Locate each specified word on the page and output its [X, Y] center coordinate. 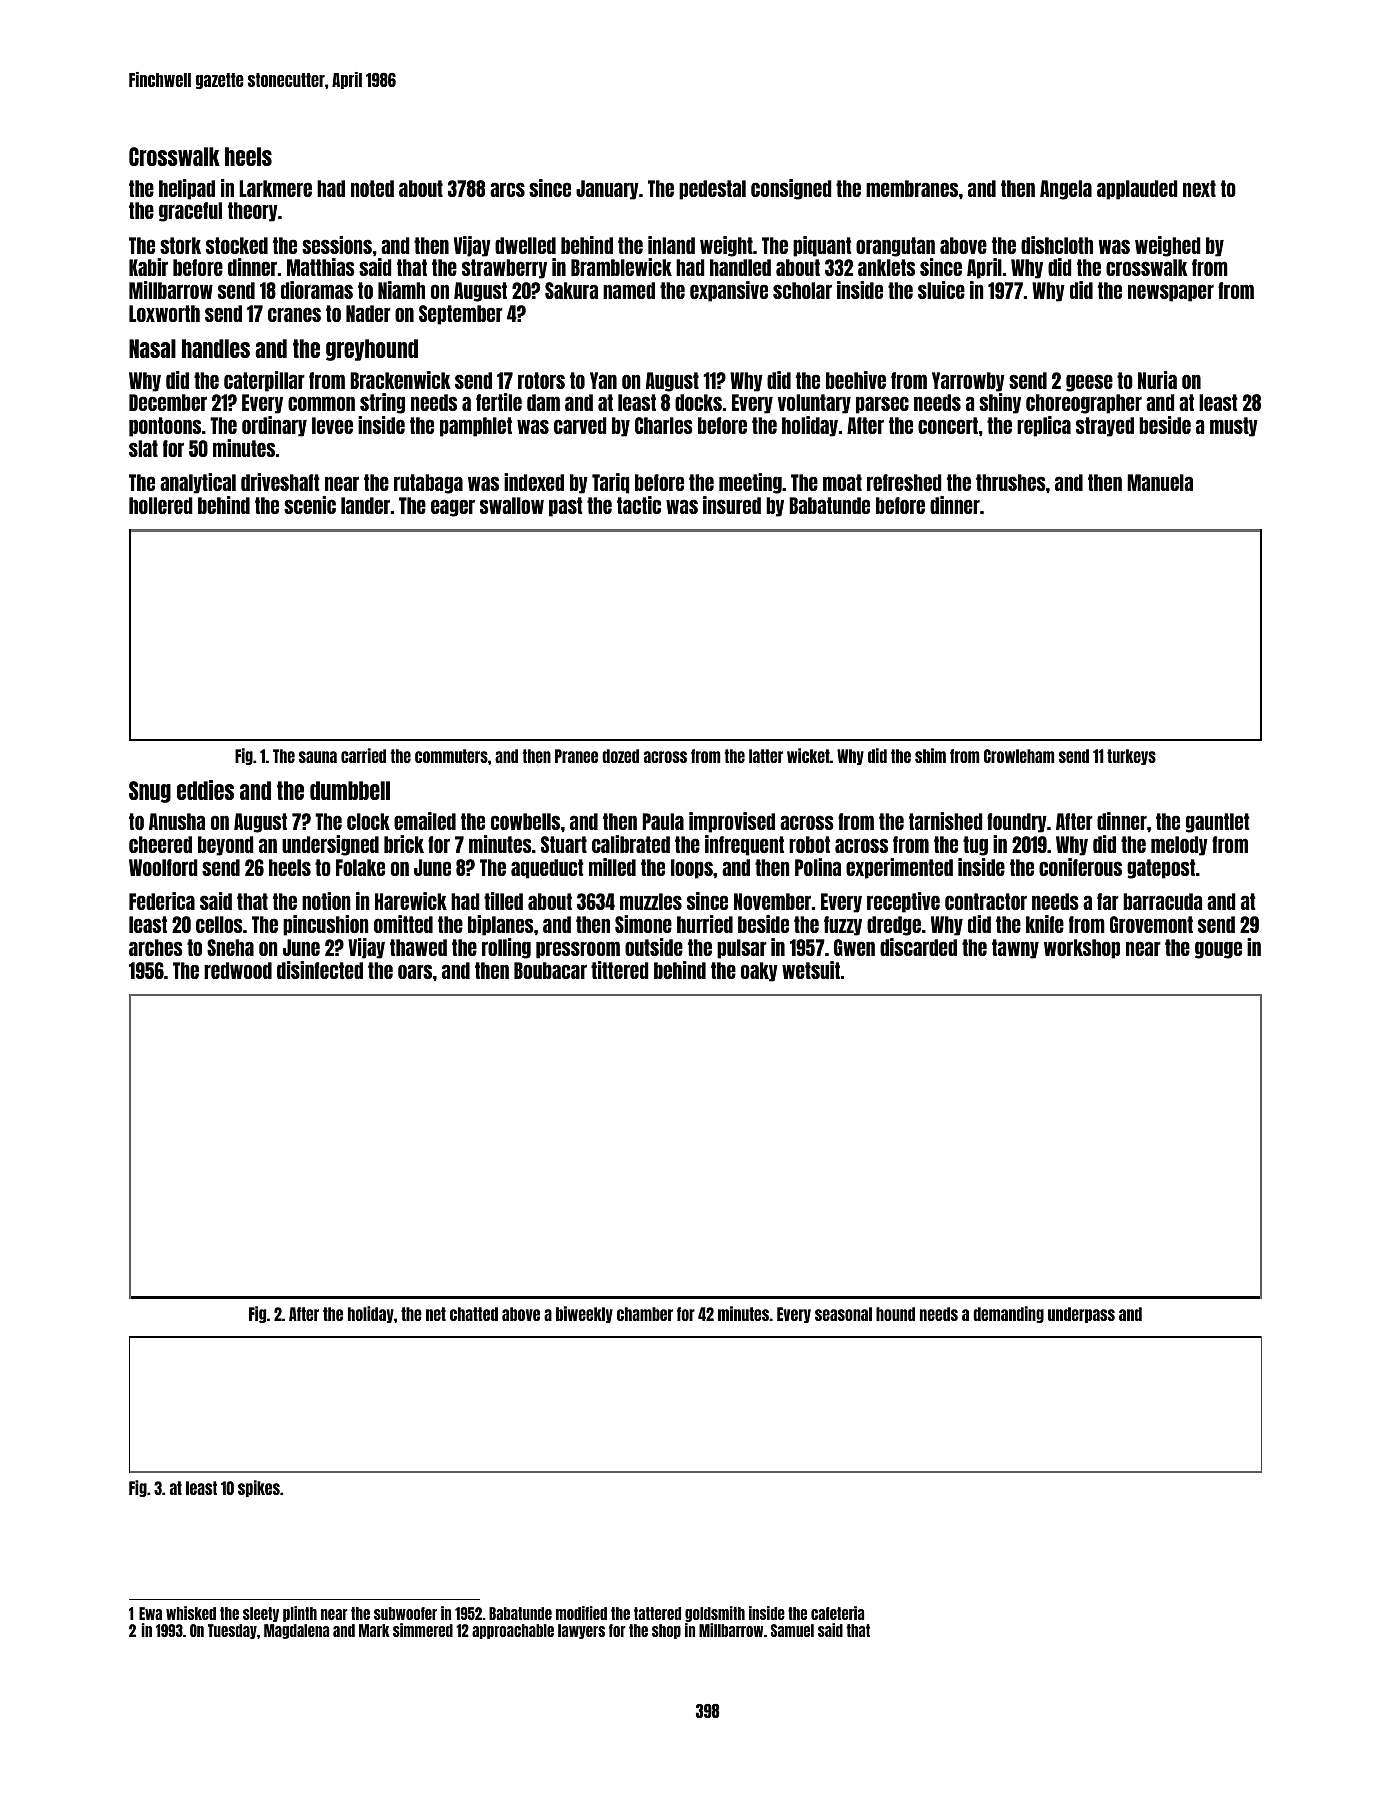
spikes [259, 1488]
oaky [759, 972]
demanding [1008, 1314]
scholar [802, 290]
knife [1045, 924]
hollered [161, 505]
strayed [1105, 427]
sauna [318, 757]
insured [732, 505]
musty [1234, 427]
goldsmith [715, 1614]
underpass [1081, 1315]
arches [156, 947]
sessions [337, 245]
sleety [261, 1614]
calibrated [631, 844]
